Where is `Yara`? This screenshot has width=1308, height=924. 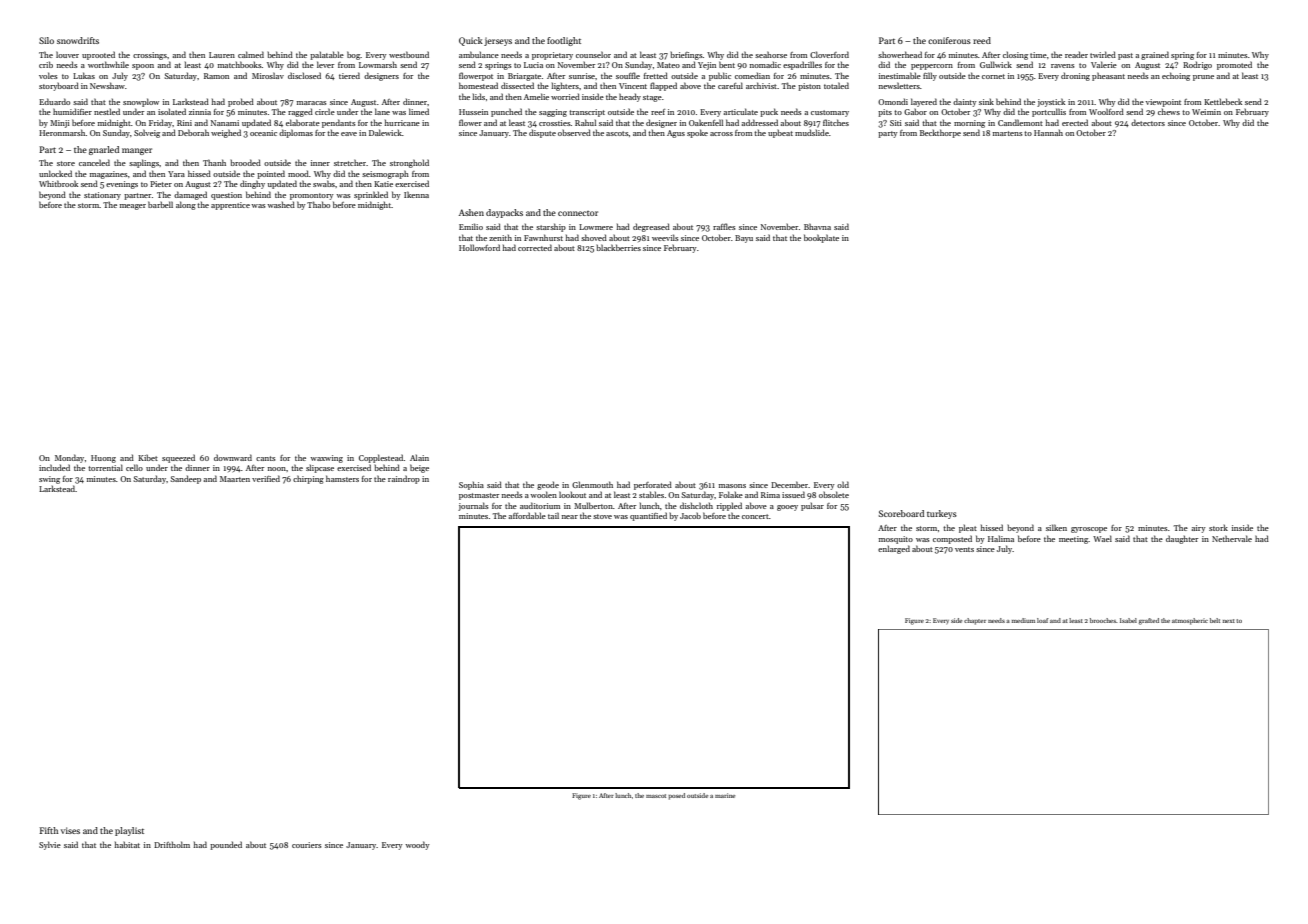 Yara is located at coordinates (176, 174).
